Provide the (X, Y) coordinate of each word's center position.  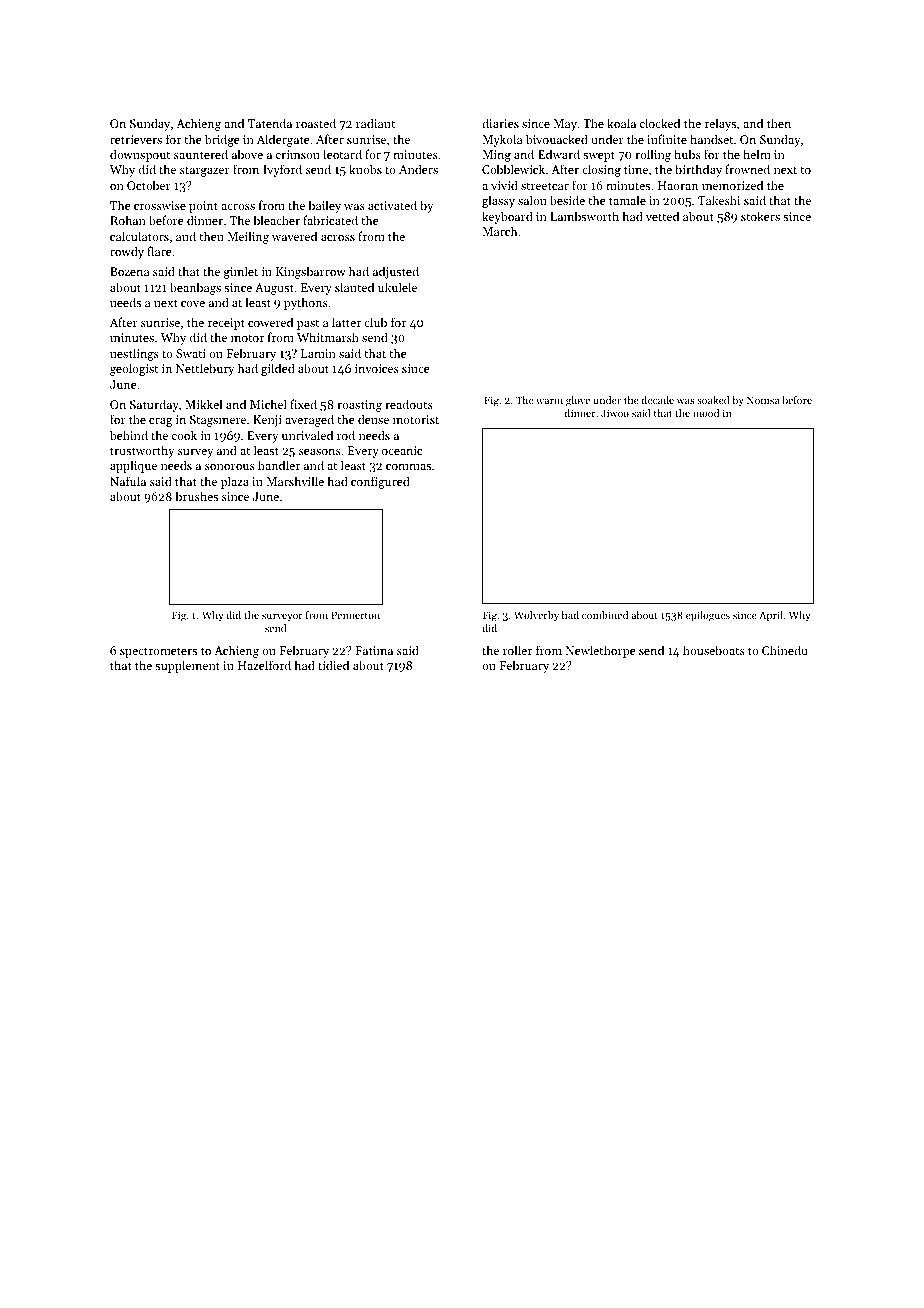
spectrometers (158, 652)
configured (380, 482)
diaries (500, 123)
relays (720, 124)
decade (658, 400)
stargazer (205, 171)
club (375, 322)
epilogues (708, 616)
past (308, 324)
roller (517, 650)
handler (279, 465)
